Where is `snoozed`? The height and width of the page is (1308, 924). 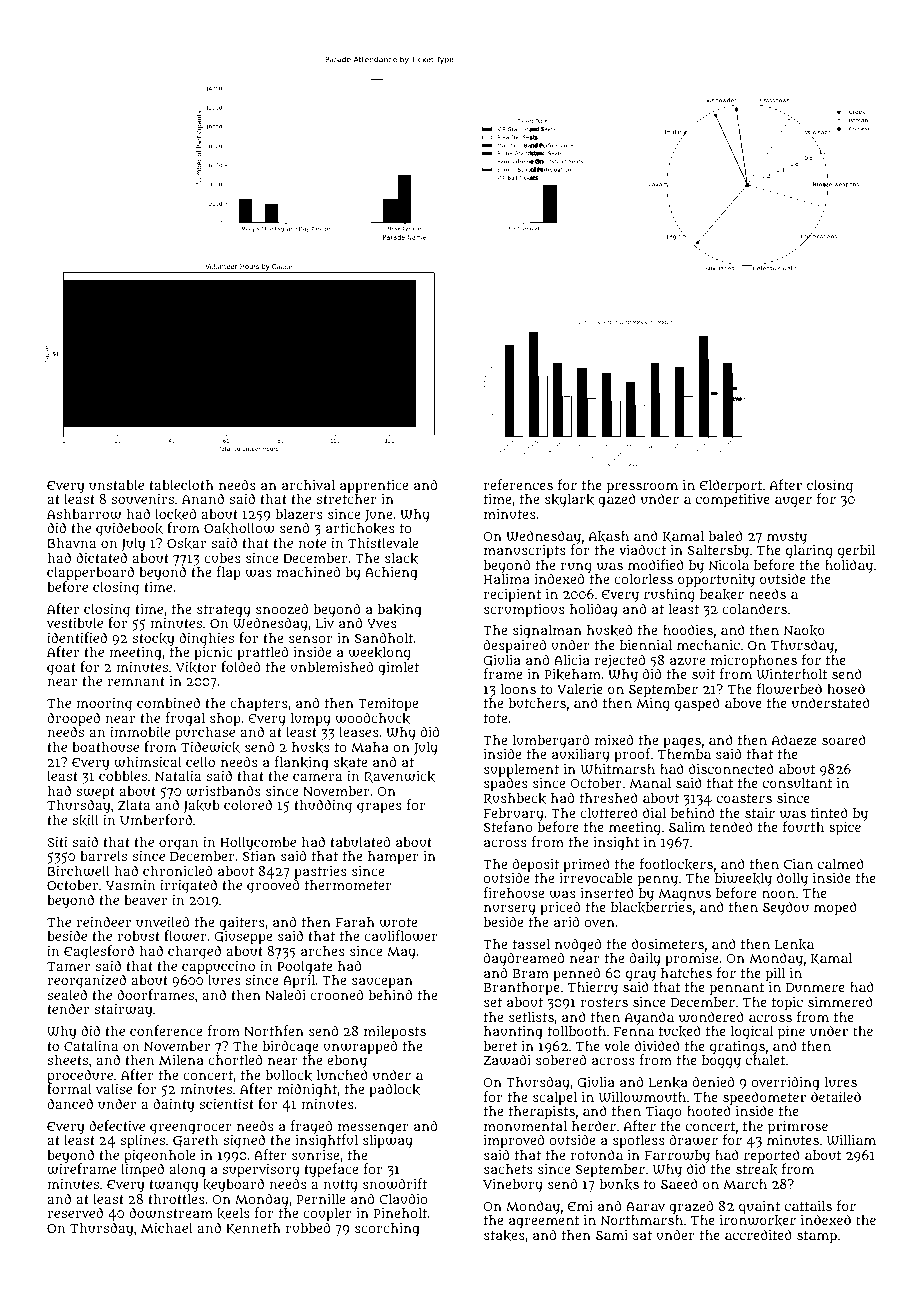
snoozed is located at coordinates (282, 608).
